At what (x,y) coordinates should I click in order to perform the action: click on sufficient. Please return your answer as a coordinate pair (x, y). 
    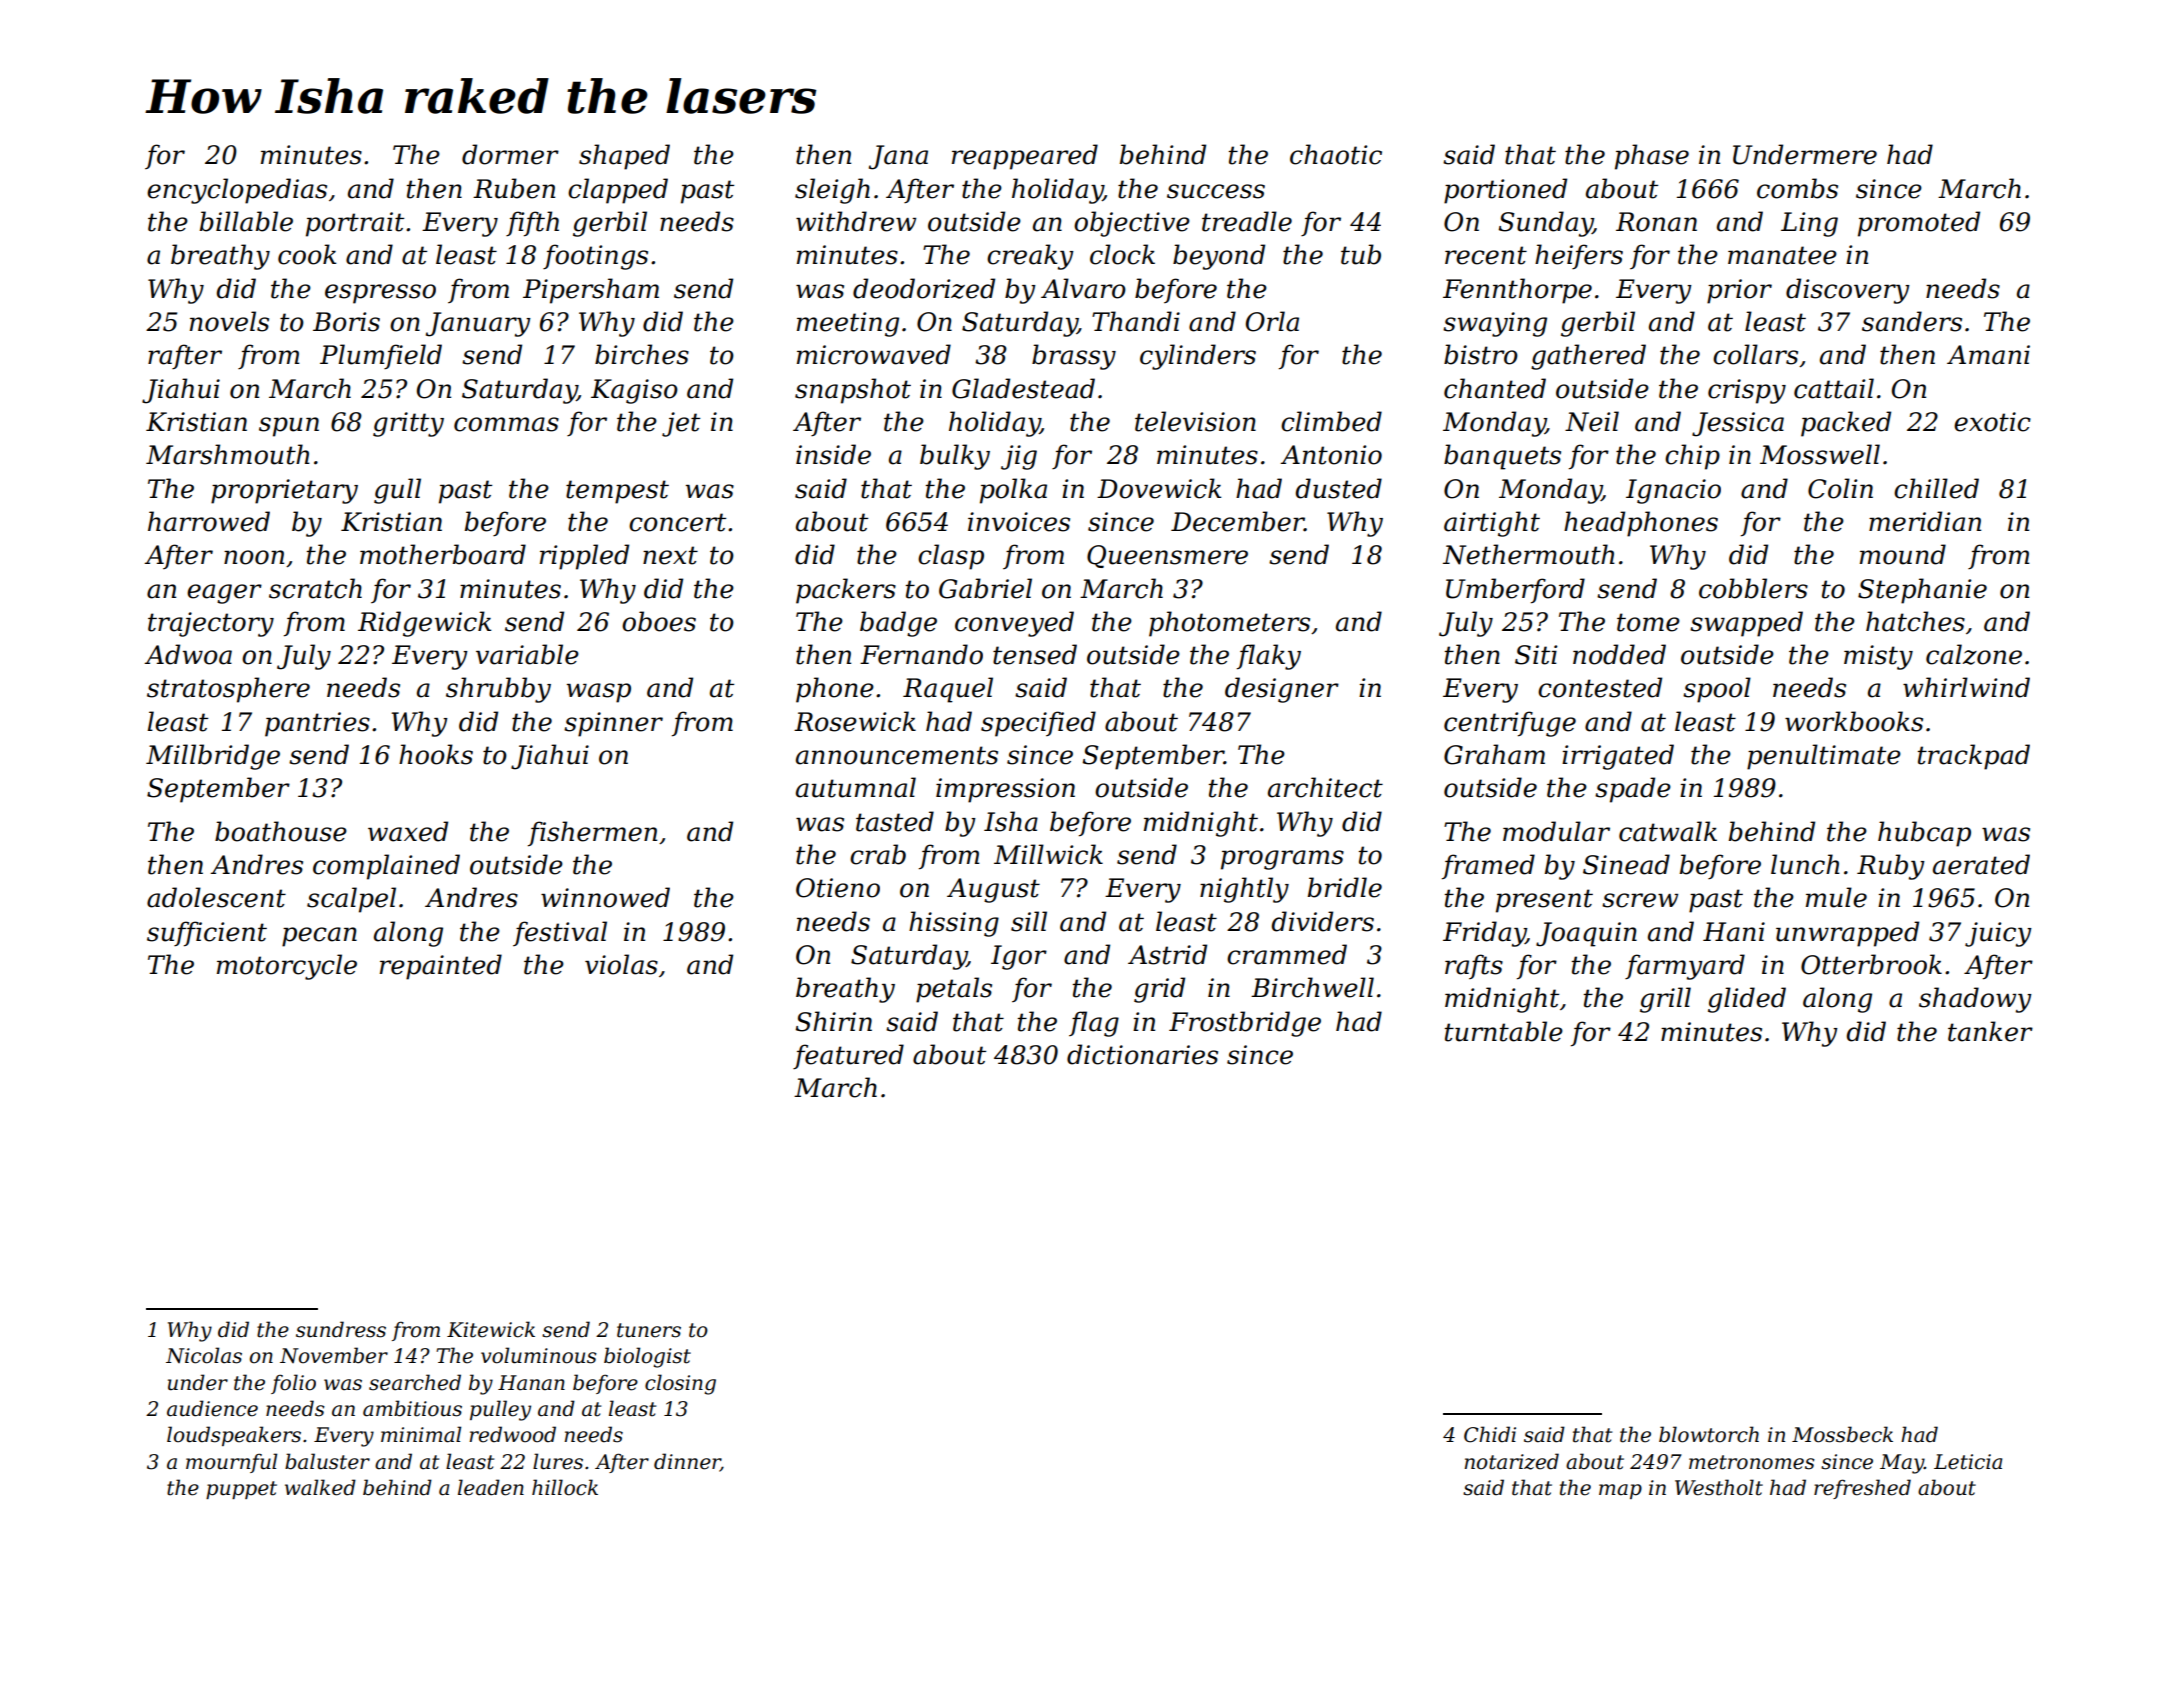
    Looking at the image, I should click on (207, 934).
